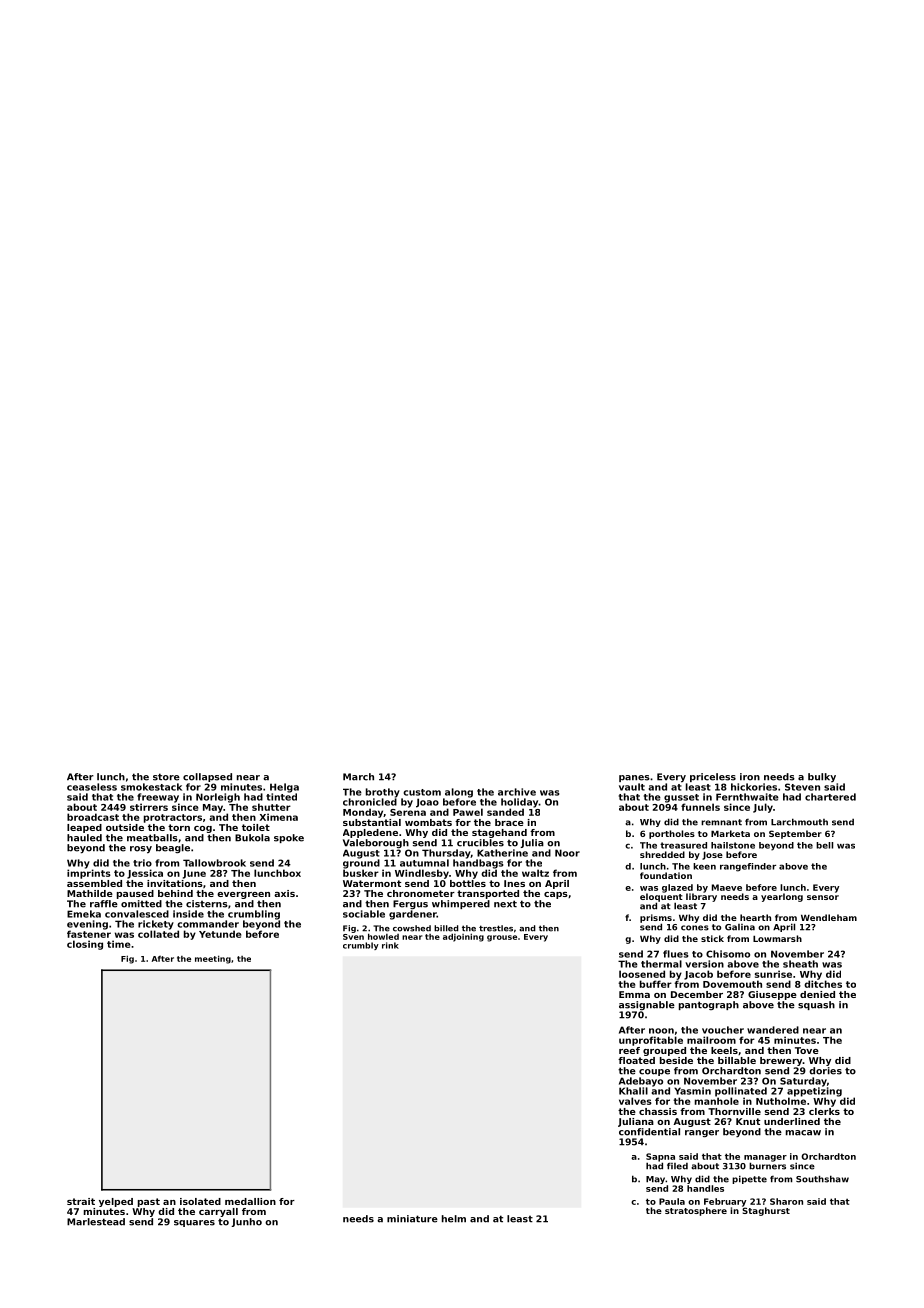 Image resolution: width=924 pixels, height=1308 pixels. What do you see at coordinates (194, 1223) in the page?
I see `squares` at bounding box center [194, 1223].
